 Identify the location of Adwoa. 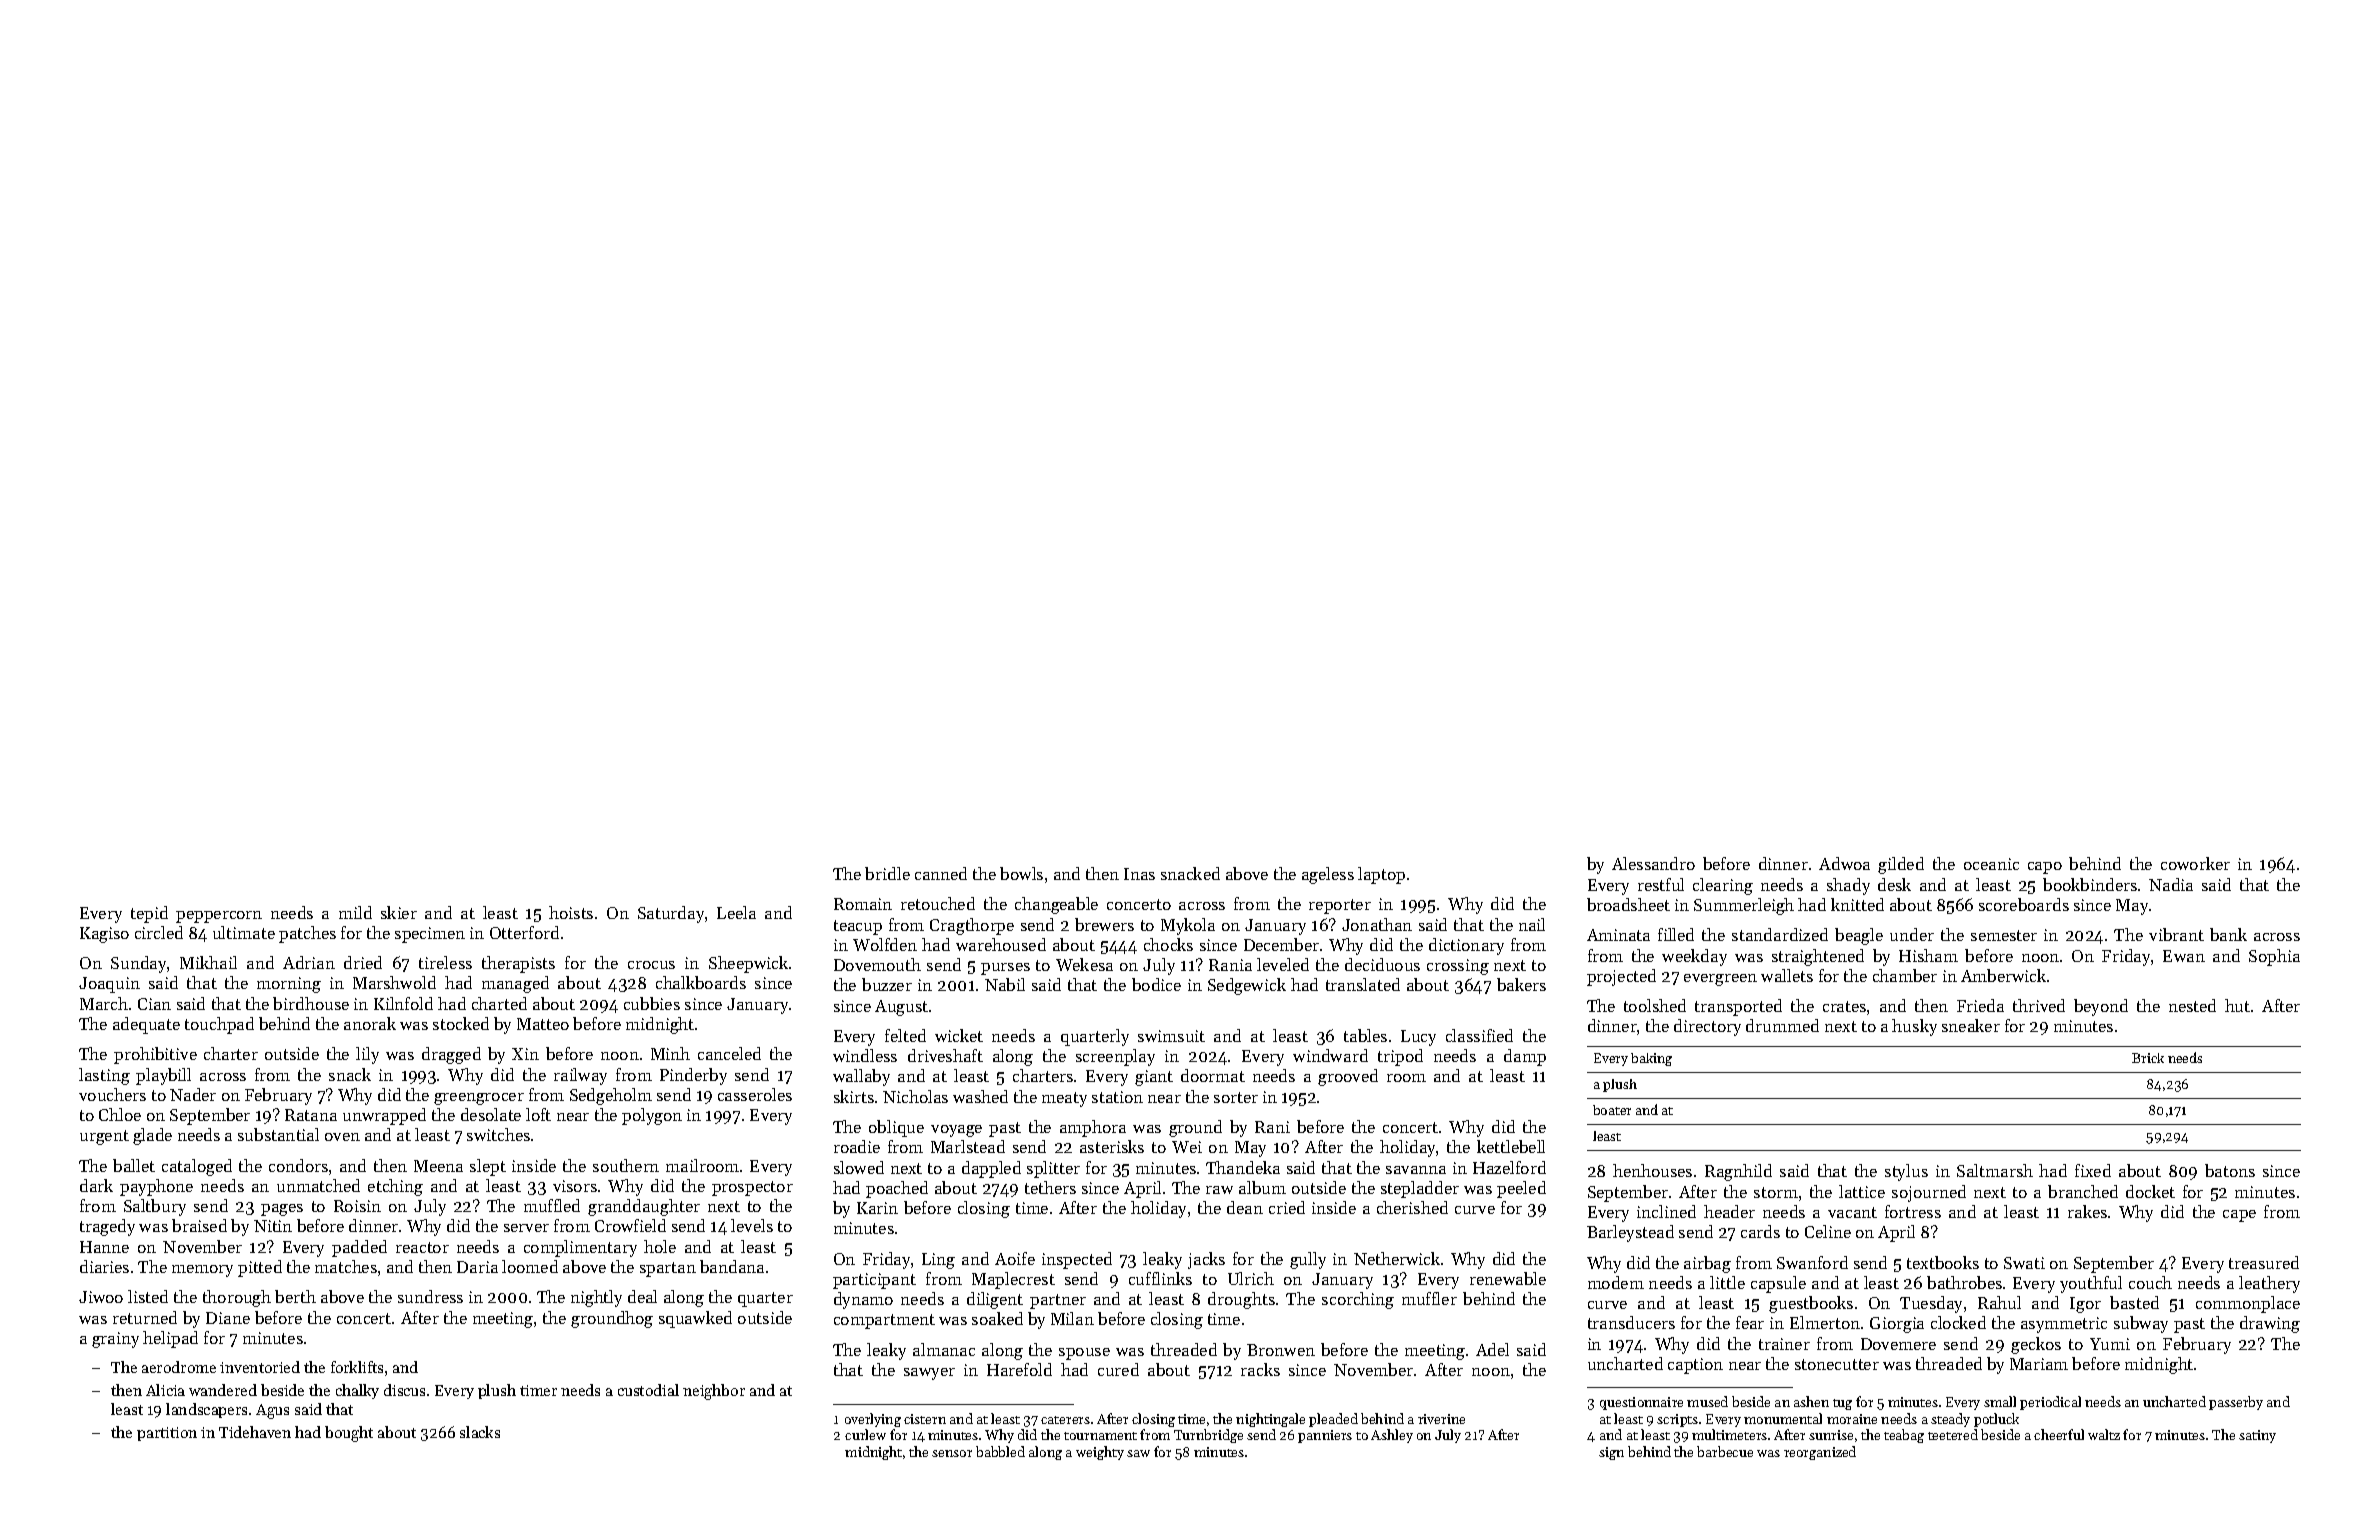
(1844, 863).
